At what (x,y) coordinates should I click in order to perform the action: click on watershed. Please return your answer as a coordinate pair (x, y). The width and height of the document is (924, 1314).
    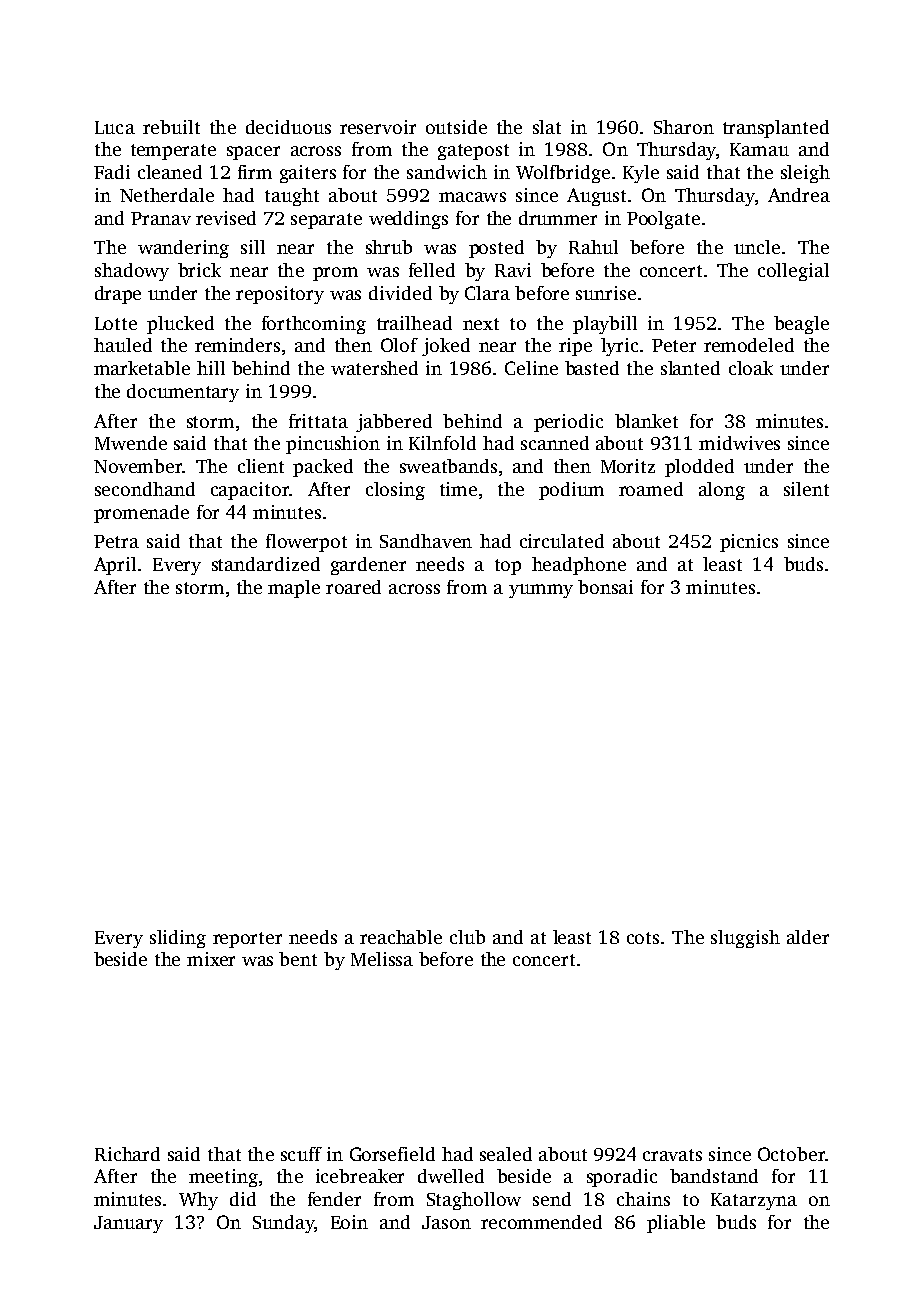
    Looking at the image, I should click on (374, 368).
